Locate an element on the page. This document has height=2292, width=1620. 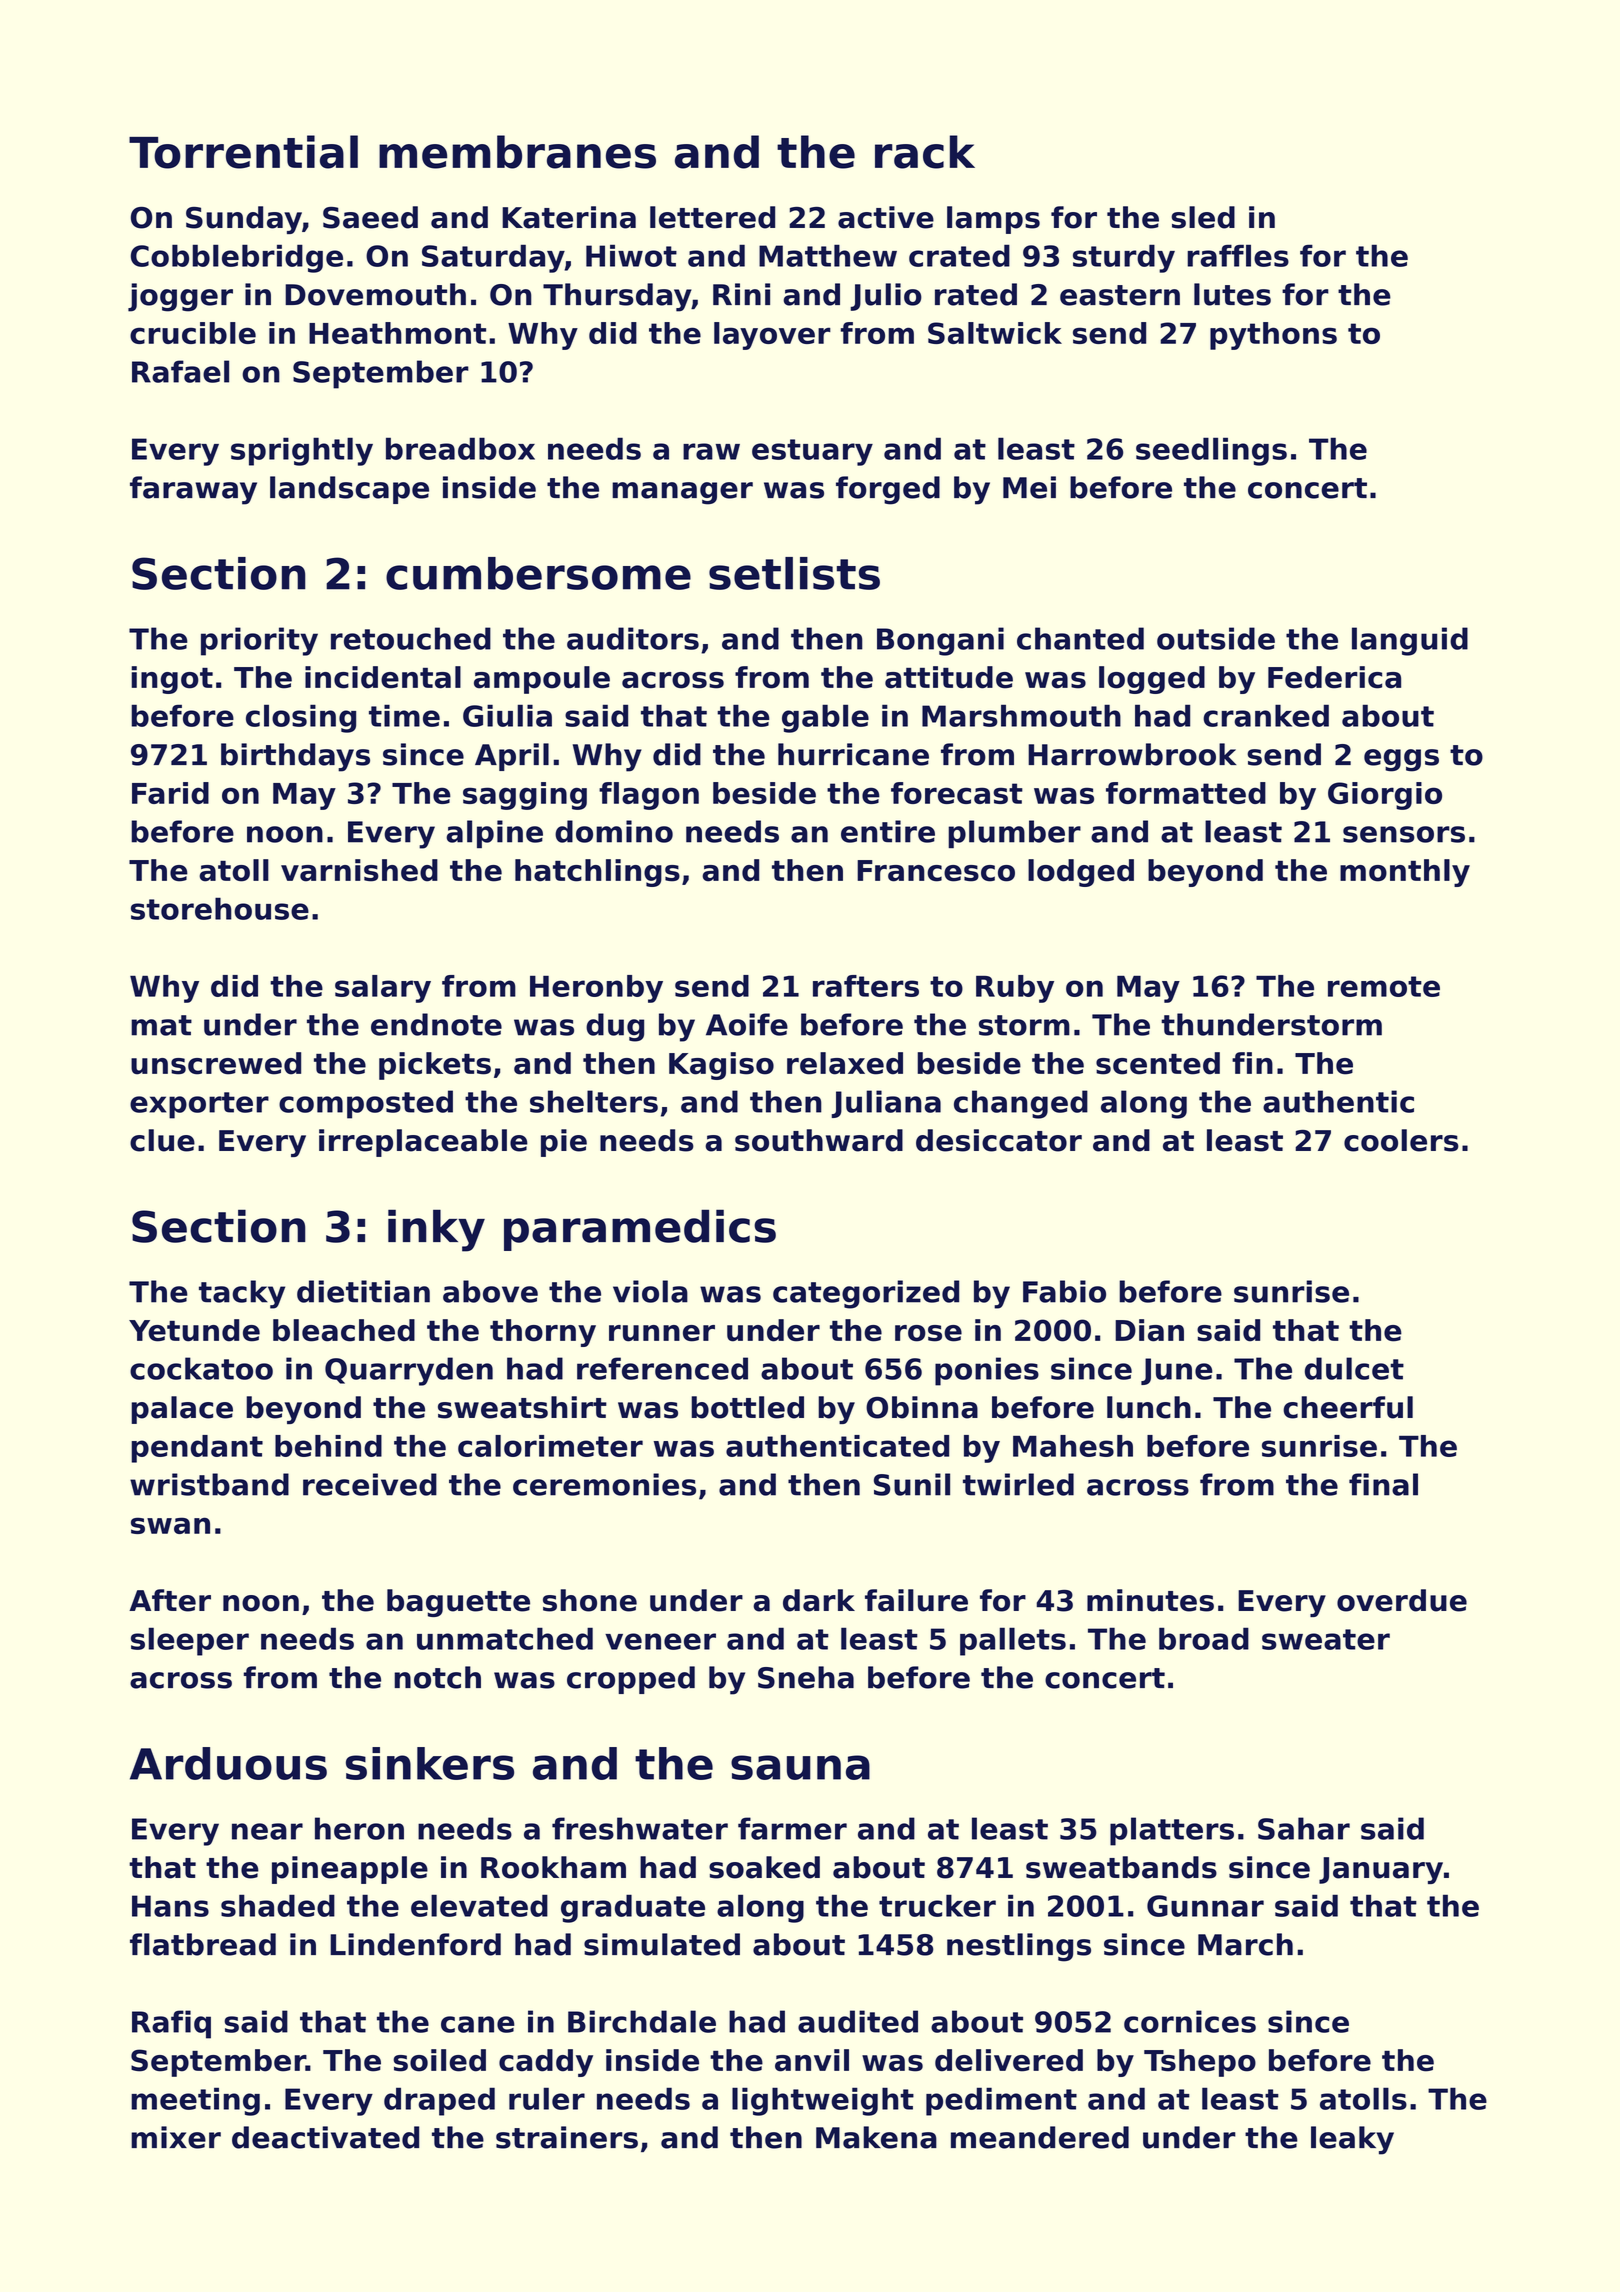
remote is located at coordinates (1384, 986).
